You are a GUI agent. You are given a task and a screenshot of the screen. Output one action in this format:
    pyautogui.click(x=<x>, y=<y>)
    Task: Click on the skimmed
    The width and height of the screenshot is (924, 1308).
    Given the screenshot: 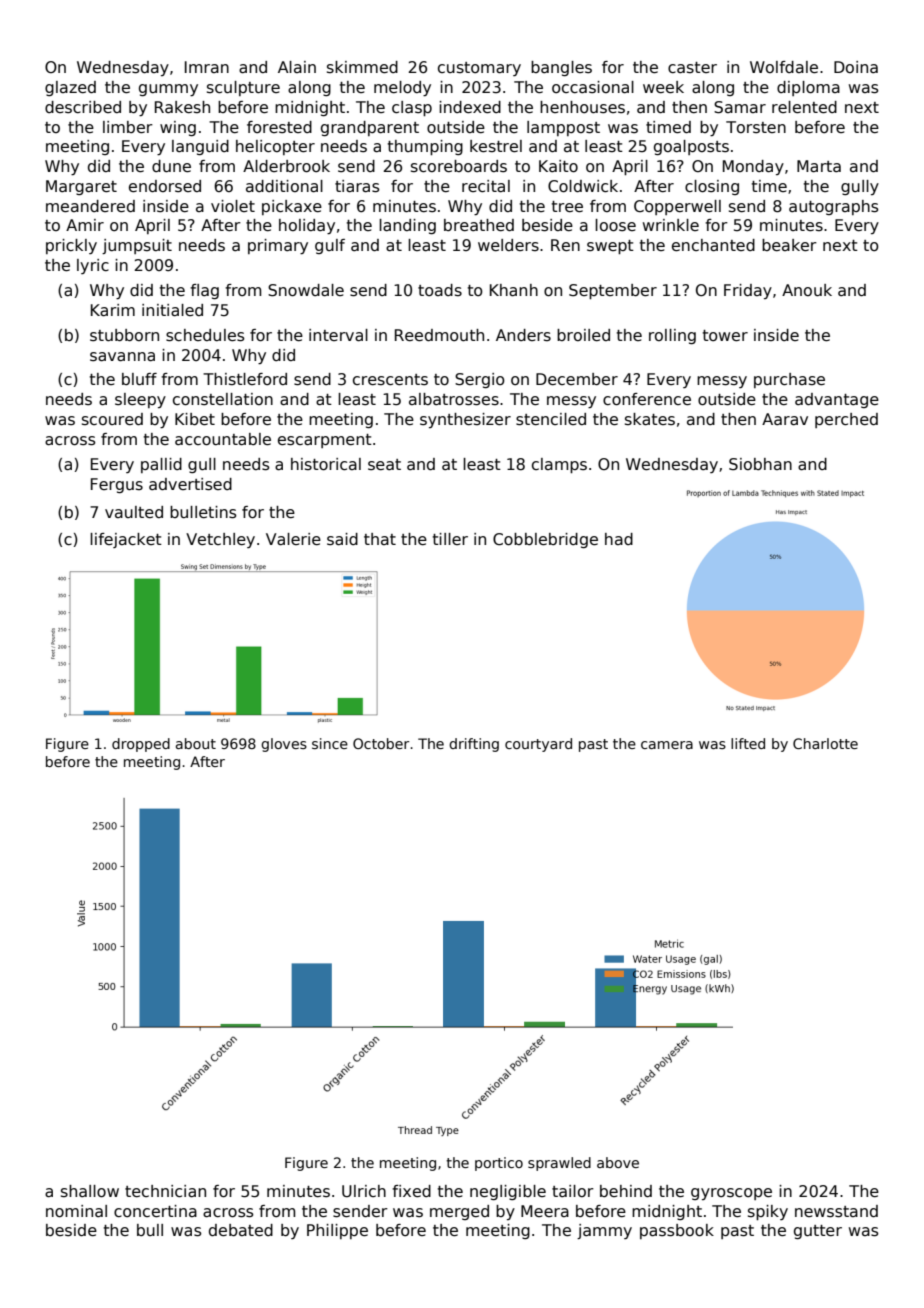 What is the action you would take?
    pyautogui.click(x=362, y=67)
